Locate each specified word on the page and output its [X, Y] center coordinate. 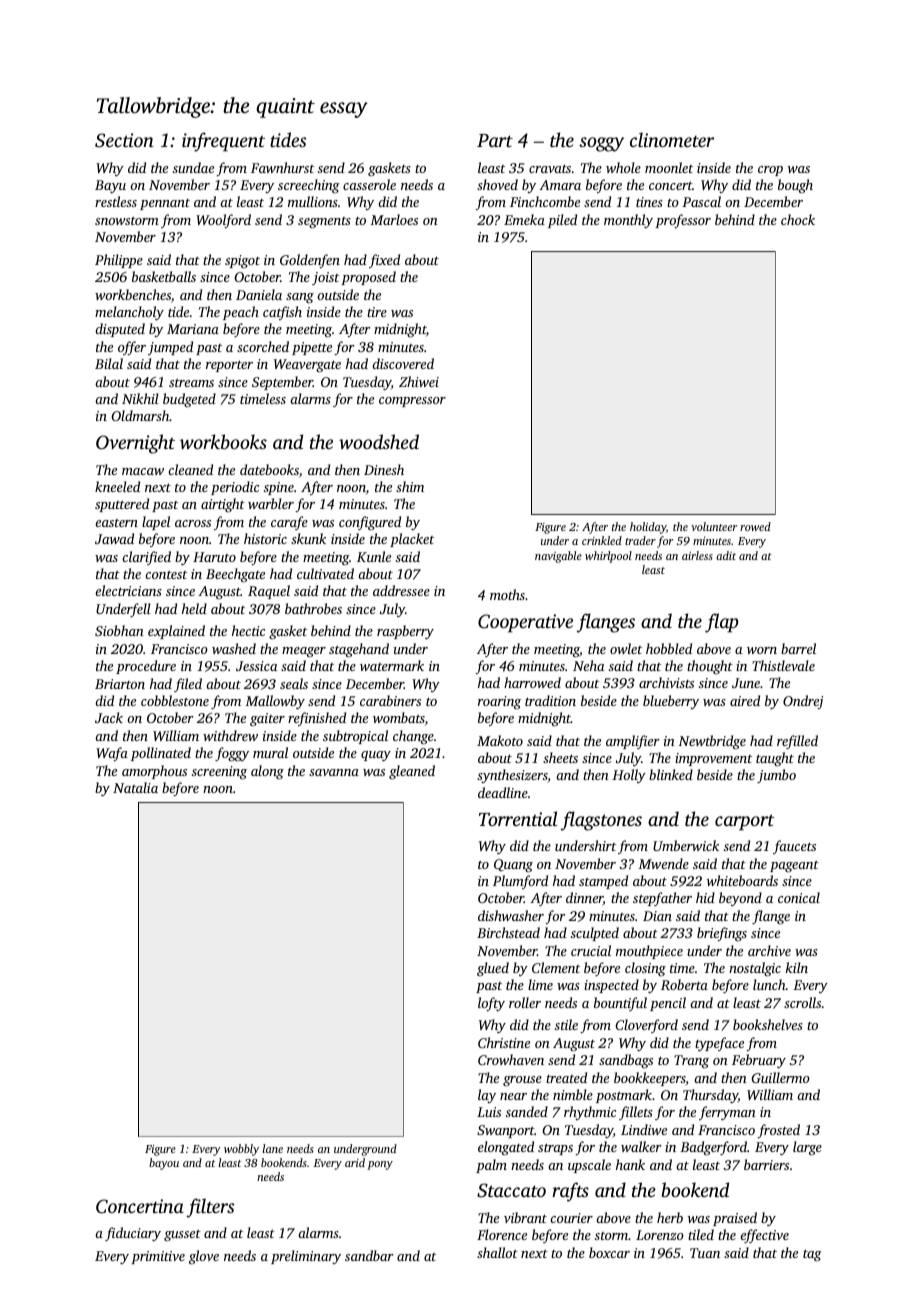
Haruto [214, 557]
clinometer [672, 139]
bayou [164, 1164]
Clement [556, 967]
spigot [242, 262]
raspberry [405, 632]
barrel [798, 648]
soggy [601, 144]
